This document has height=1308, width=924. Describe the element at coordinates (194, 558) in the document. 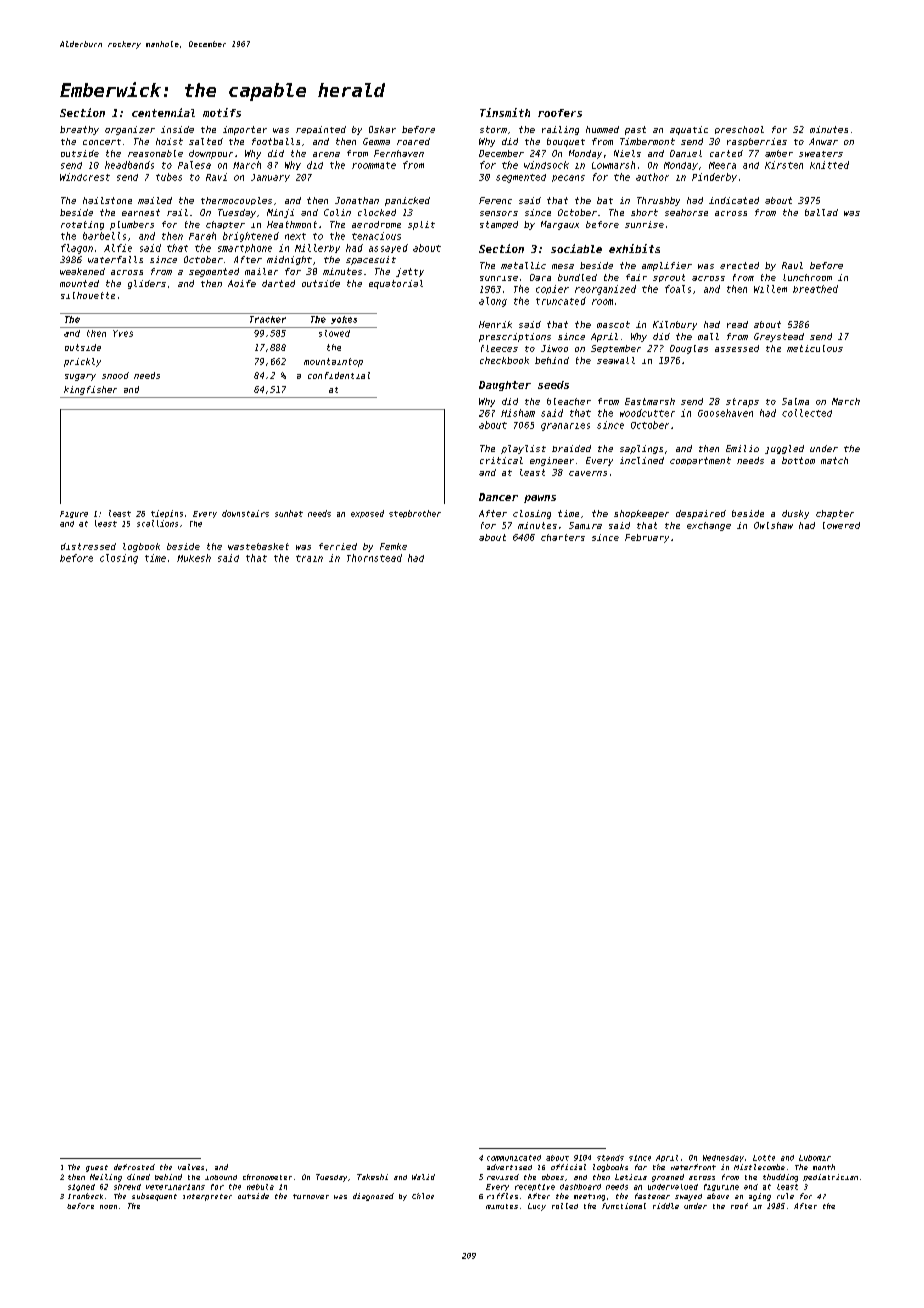

I see `Mukesh` at that location.
